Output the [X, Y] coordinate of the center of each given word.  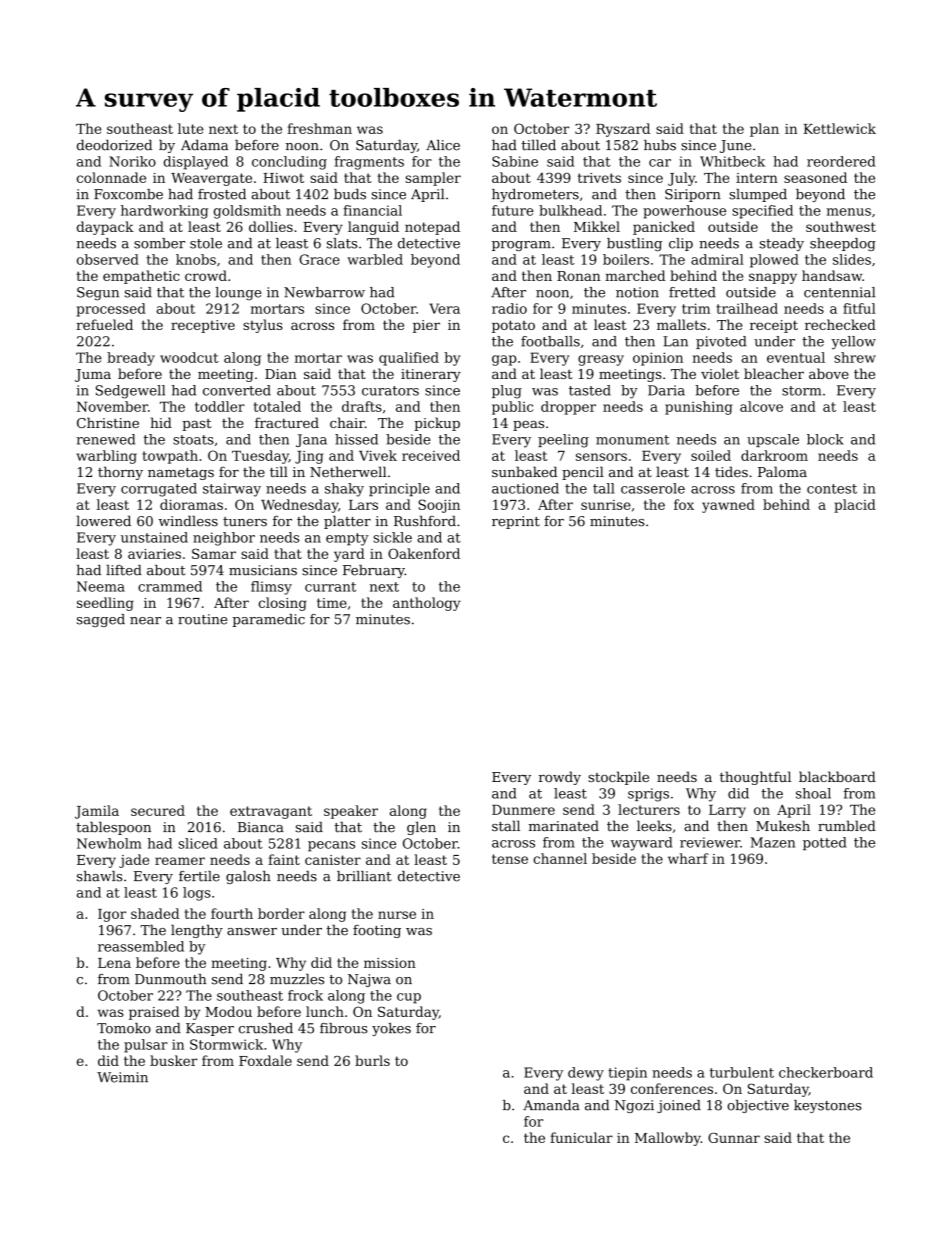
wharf [688, 858]
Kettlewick [839, 128]
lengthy [197, 931]
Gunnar [734, 1138]
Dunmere [523, 810]
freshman [319, 128]
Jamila [97, 812]
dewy [586, 1074]
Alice [443, 145]
